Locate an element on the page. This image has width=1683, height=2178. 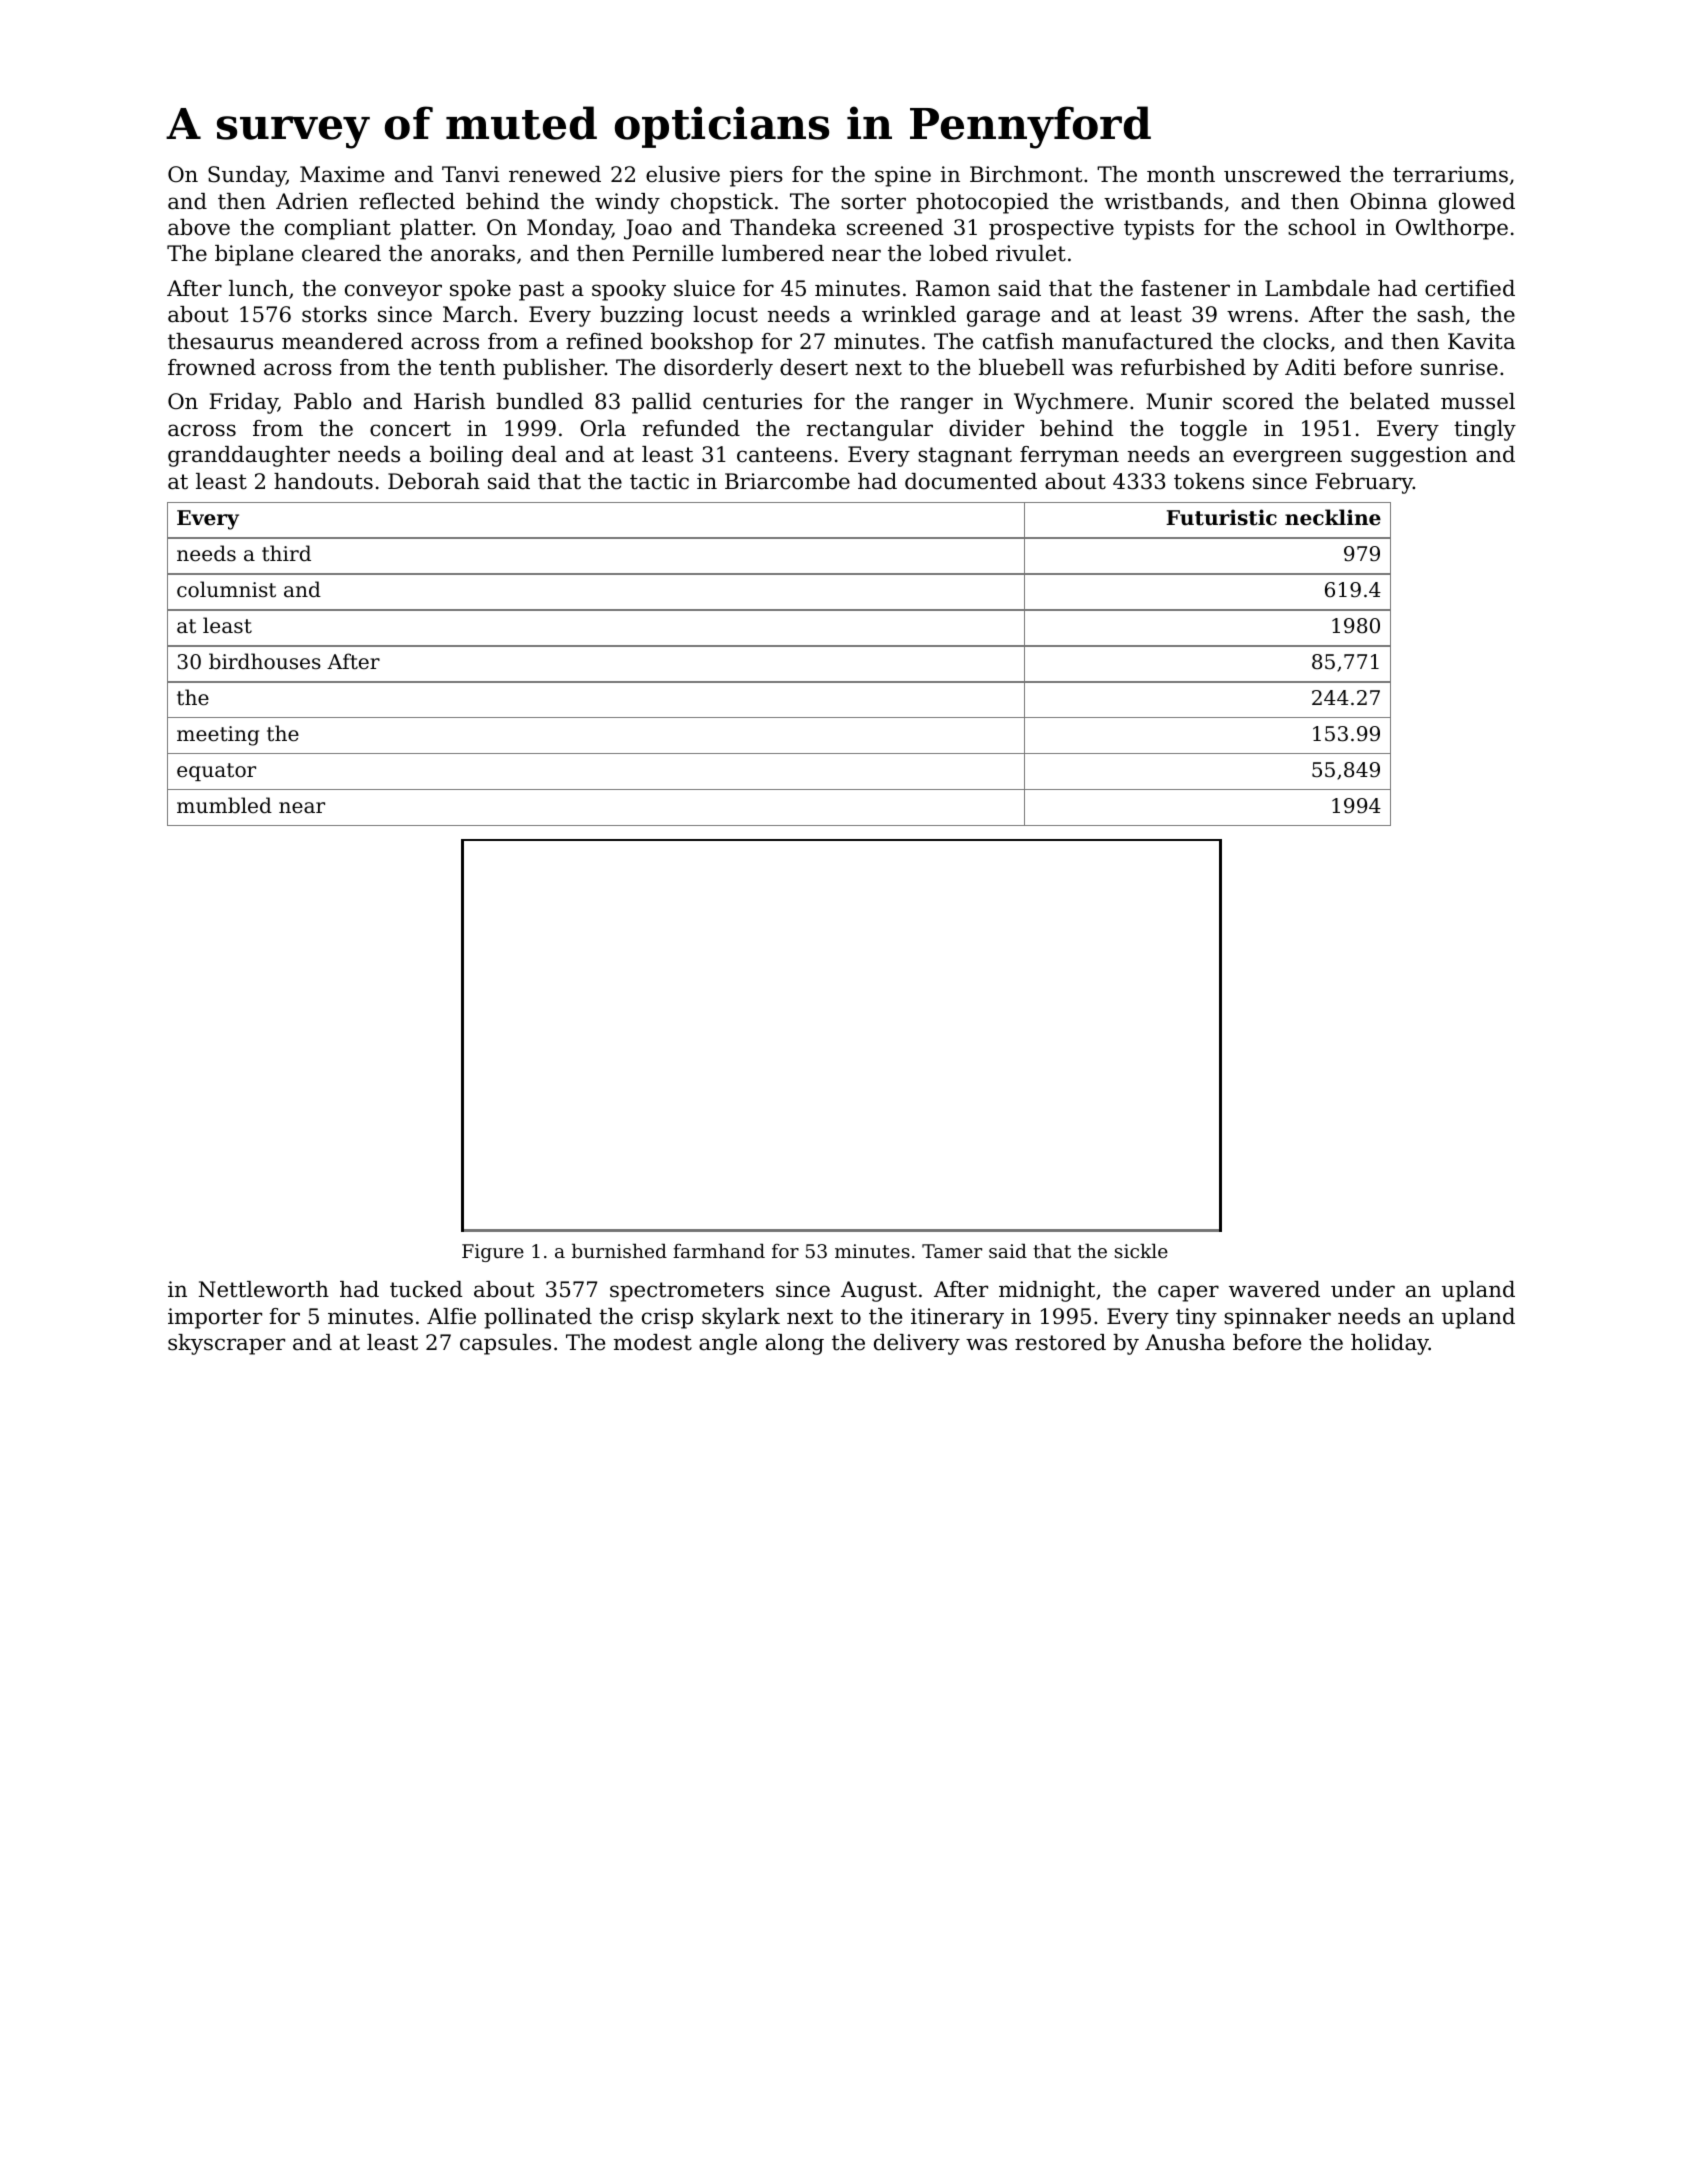
biplane is located at coordinates (254, 255).
